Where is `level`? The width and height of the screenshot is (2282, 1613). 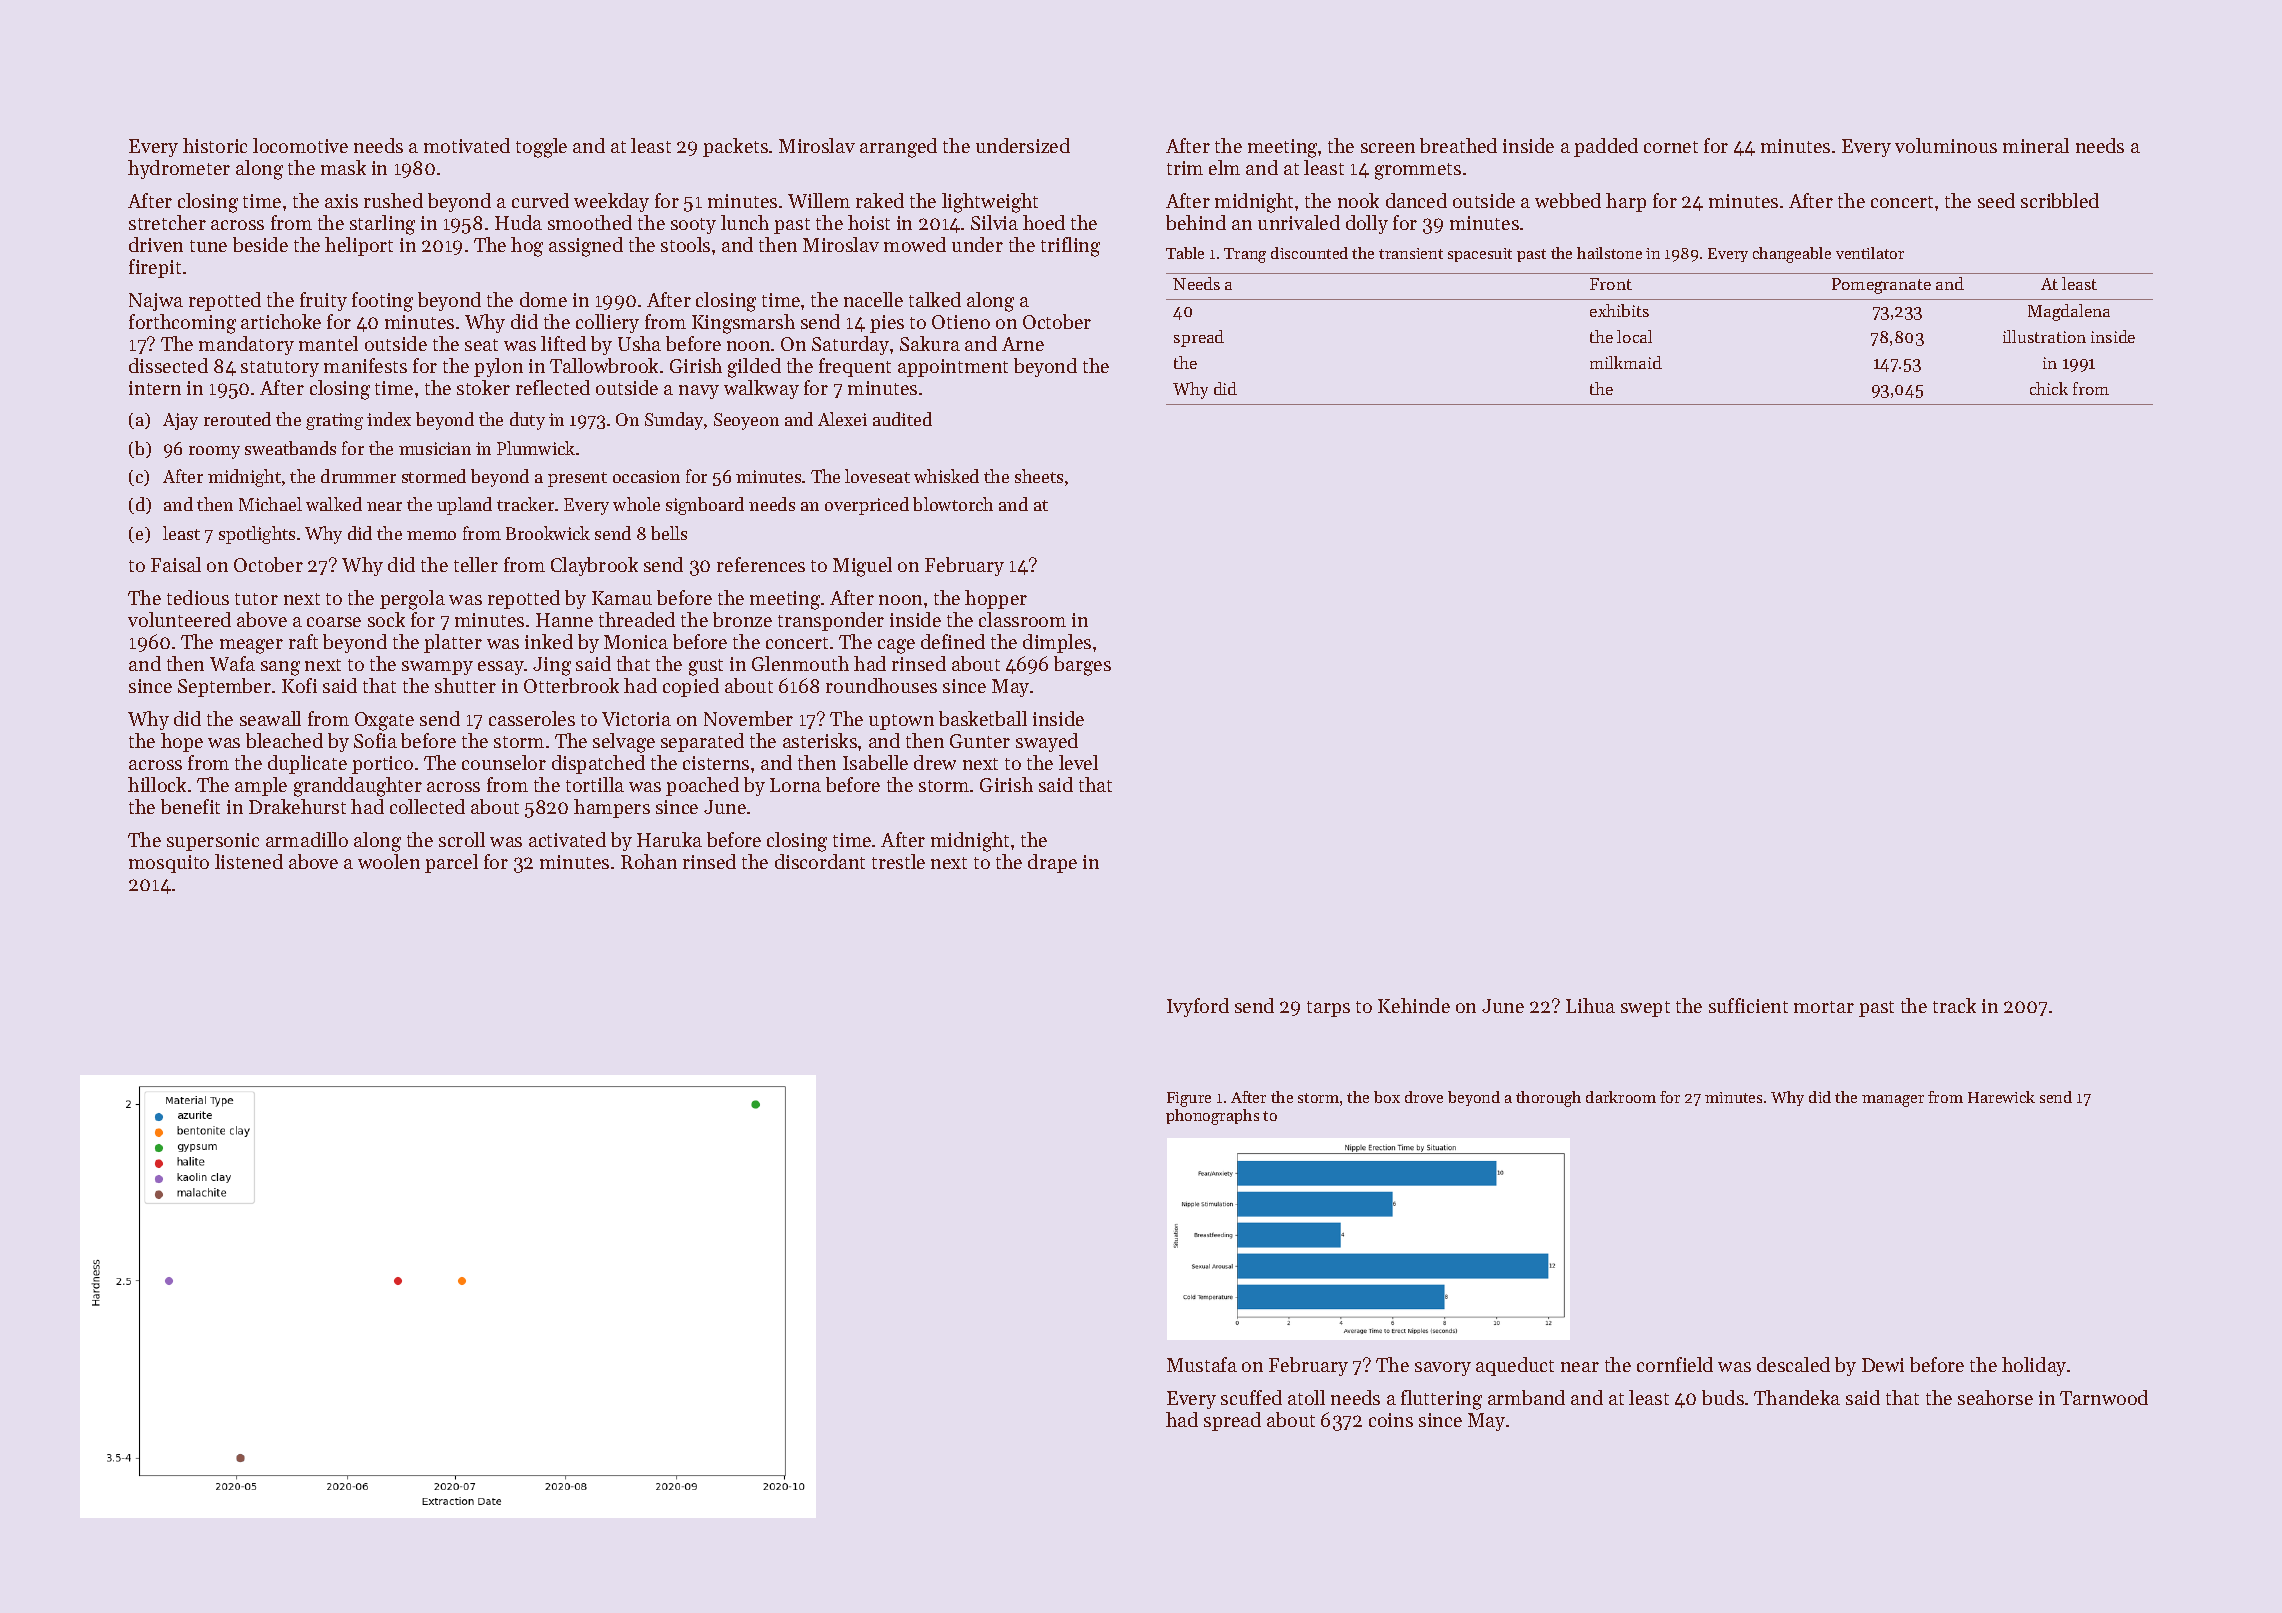
level is located at coordinates (1078, 762).
